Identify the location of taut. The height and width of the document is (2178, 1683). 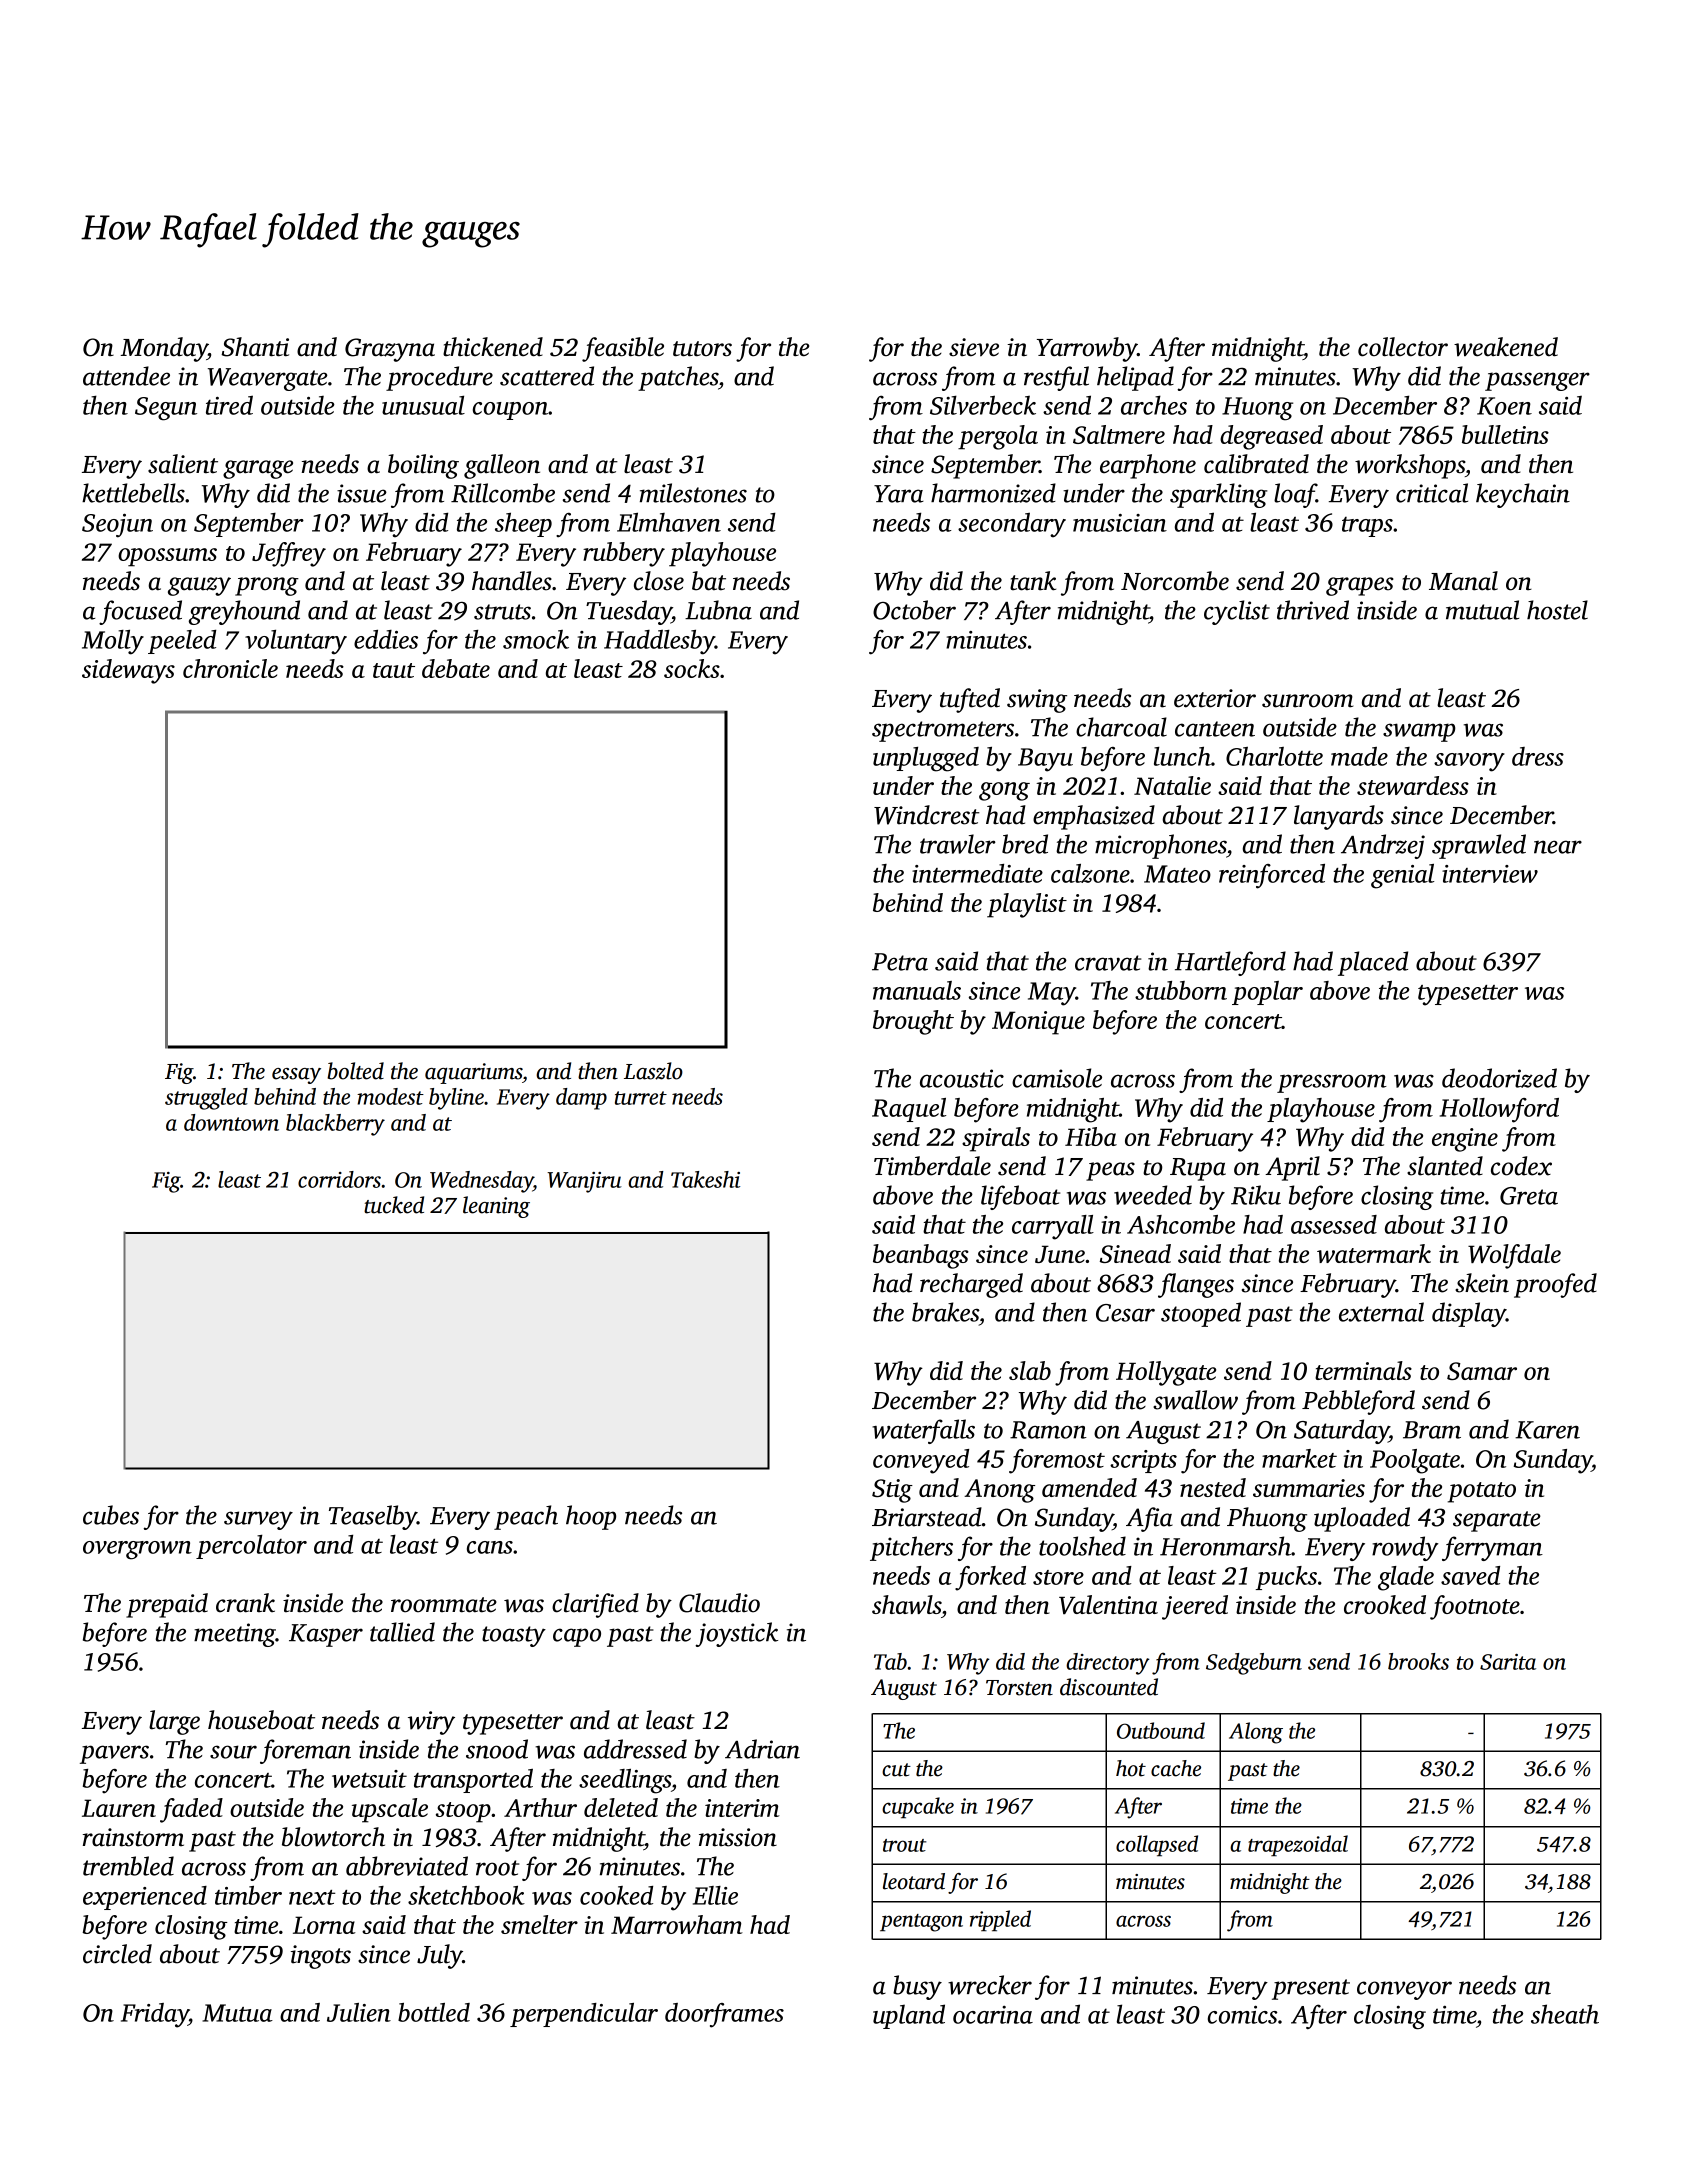
(394, 670).
